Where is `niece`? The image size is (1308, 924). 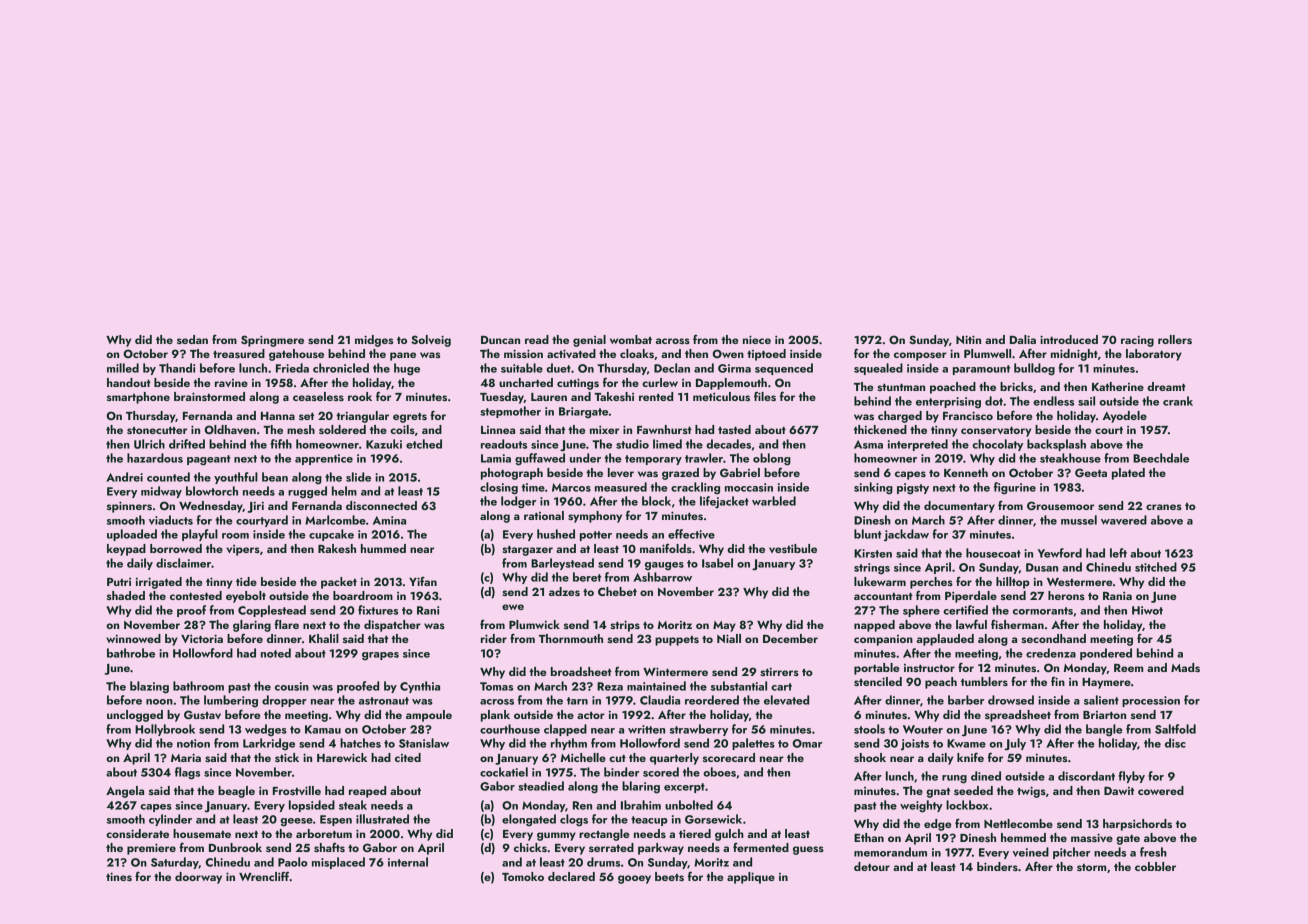
niece is located at coordinates (757, 339).
